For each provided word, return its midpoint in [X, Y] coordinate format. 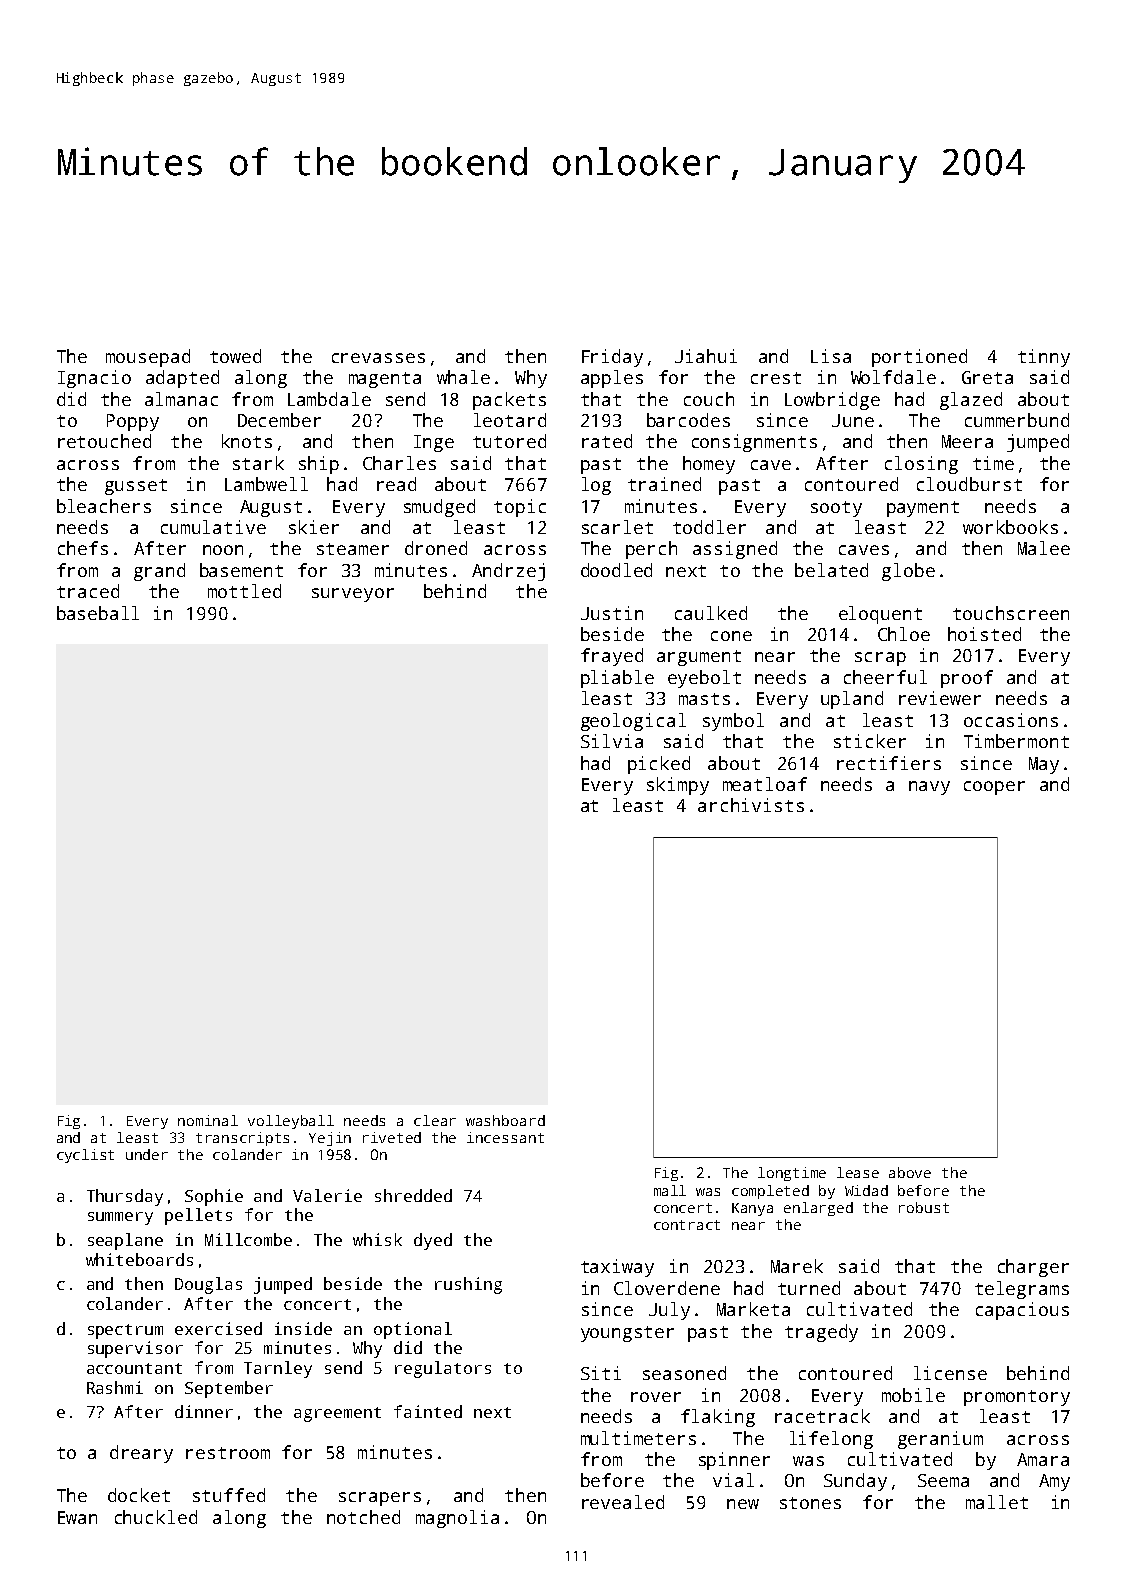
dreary [141, 1454]
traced [88, 591]
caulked [711, 613]
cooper [994, 788]
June [853, 420]
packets [509, 401]
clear [435, 1120]
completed [770, 1192]
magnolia [457, 1519]
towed [235, 356]
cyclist [85, 1156]
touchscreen [1011, 613]
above [910, 1172]
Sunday [855, 1482]
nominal [208, 1120]
